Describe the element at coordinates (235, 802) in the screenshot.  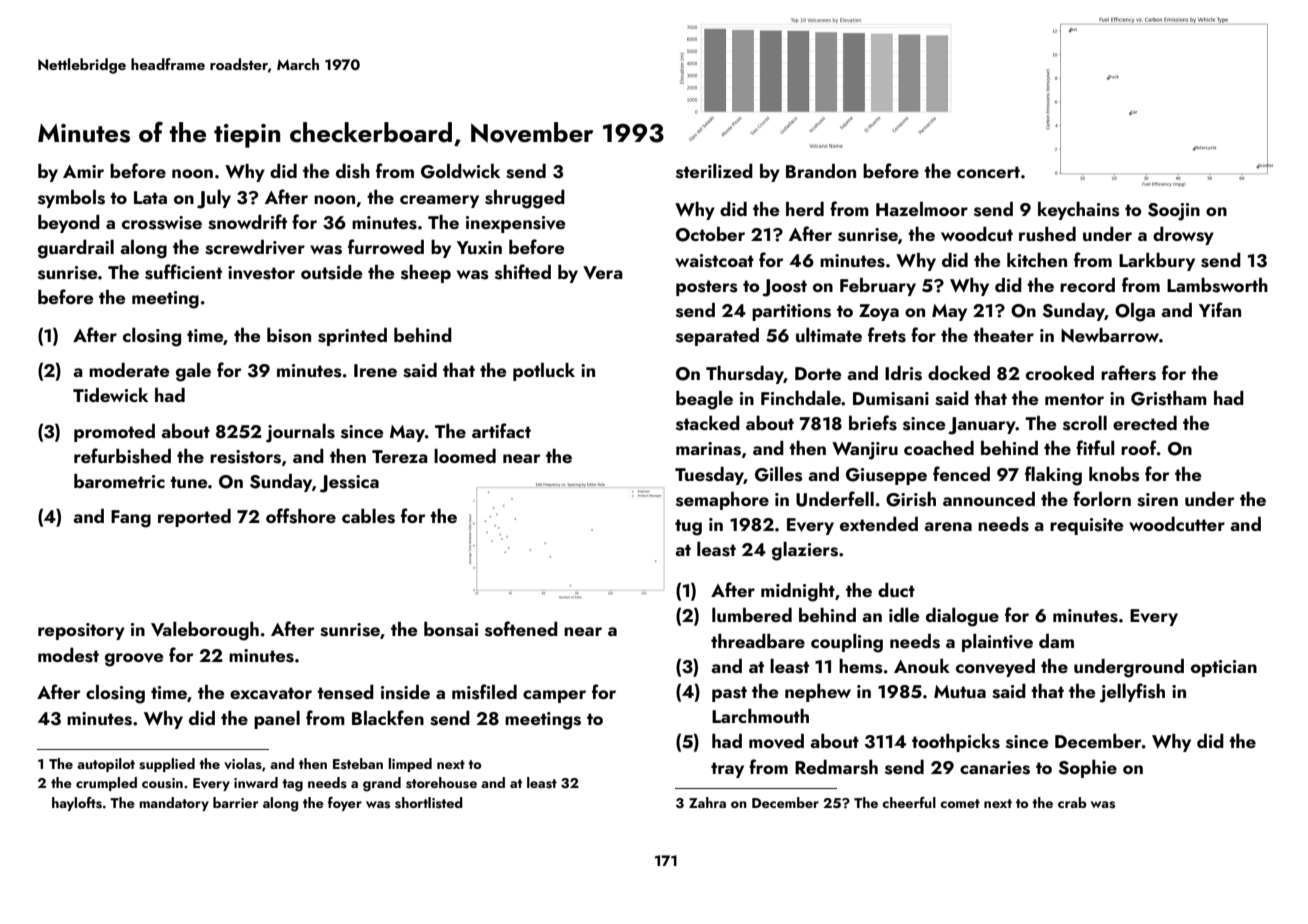
I see `barrier` at that location.
